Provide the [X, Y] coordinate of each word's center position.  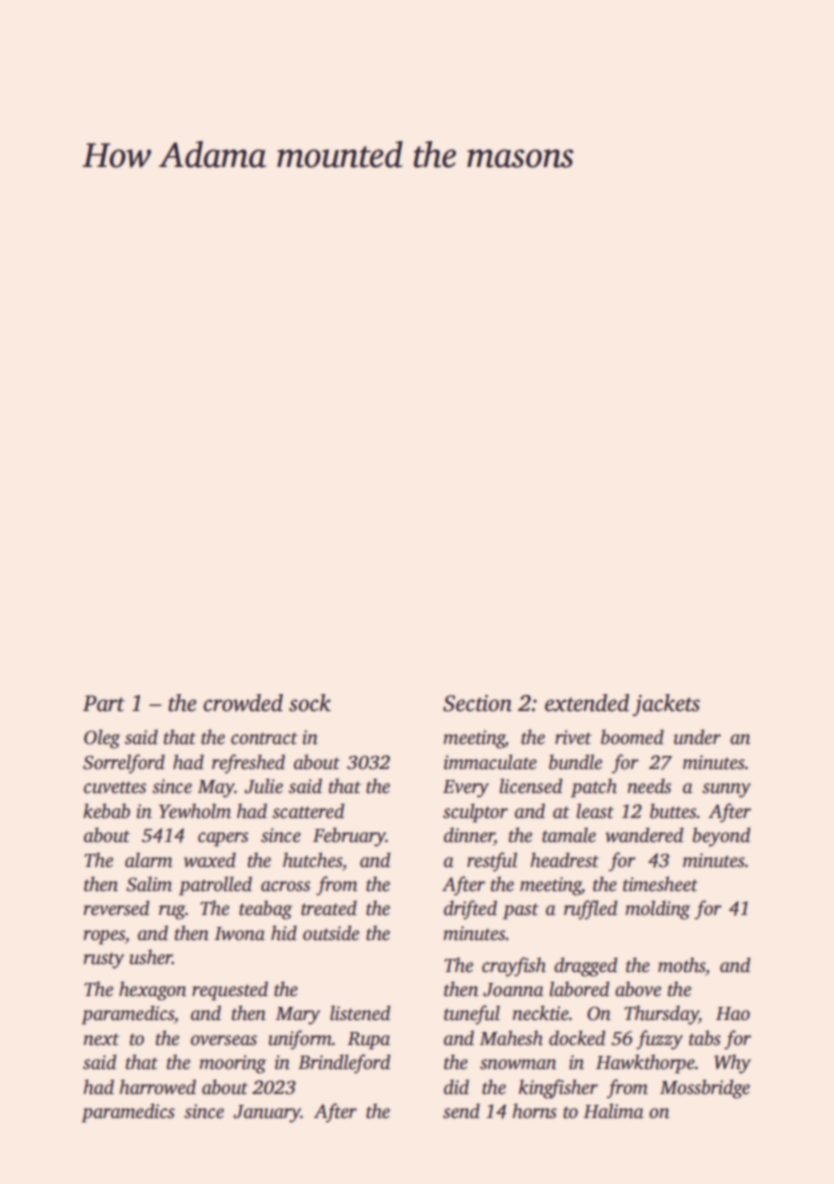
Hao [733, 1014]
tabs [705, 1038]
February [349, 837]
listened [360, 1013]
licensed [530, 786]
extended [587, 703]
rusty [104, 960]
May [216, 789]
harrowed [157, 1087]
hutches [312, 860]
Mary [298, 1016]
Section [477, 703]
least [595, 811]
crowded [243, 703]
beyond [721, 837]
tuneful [472, 1015]
